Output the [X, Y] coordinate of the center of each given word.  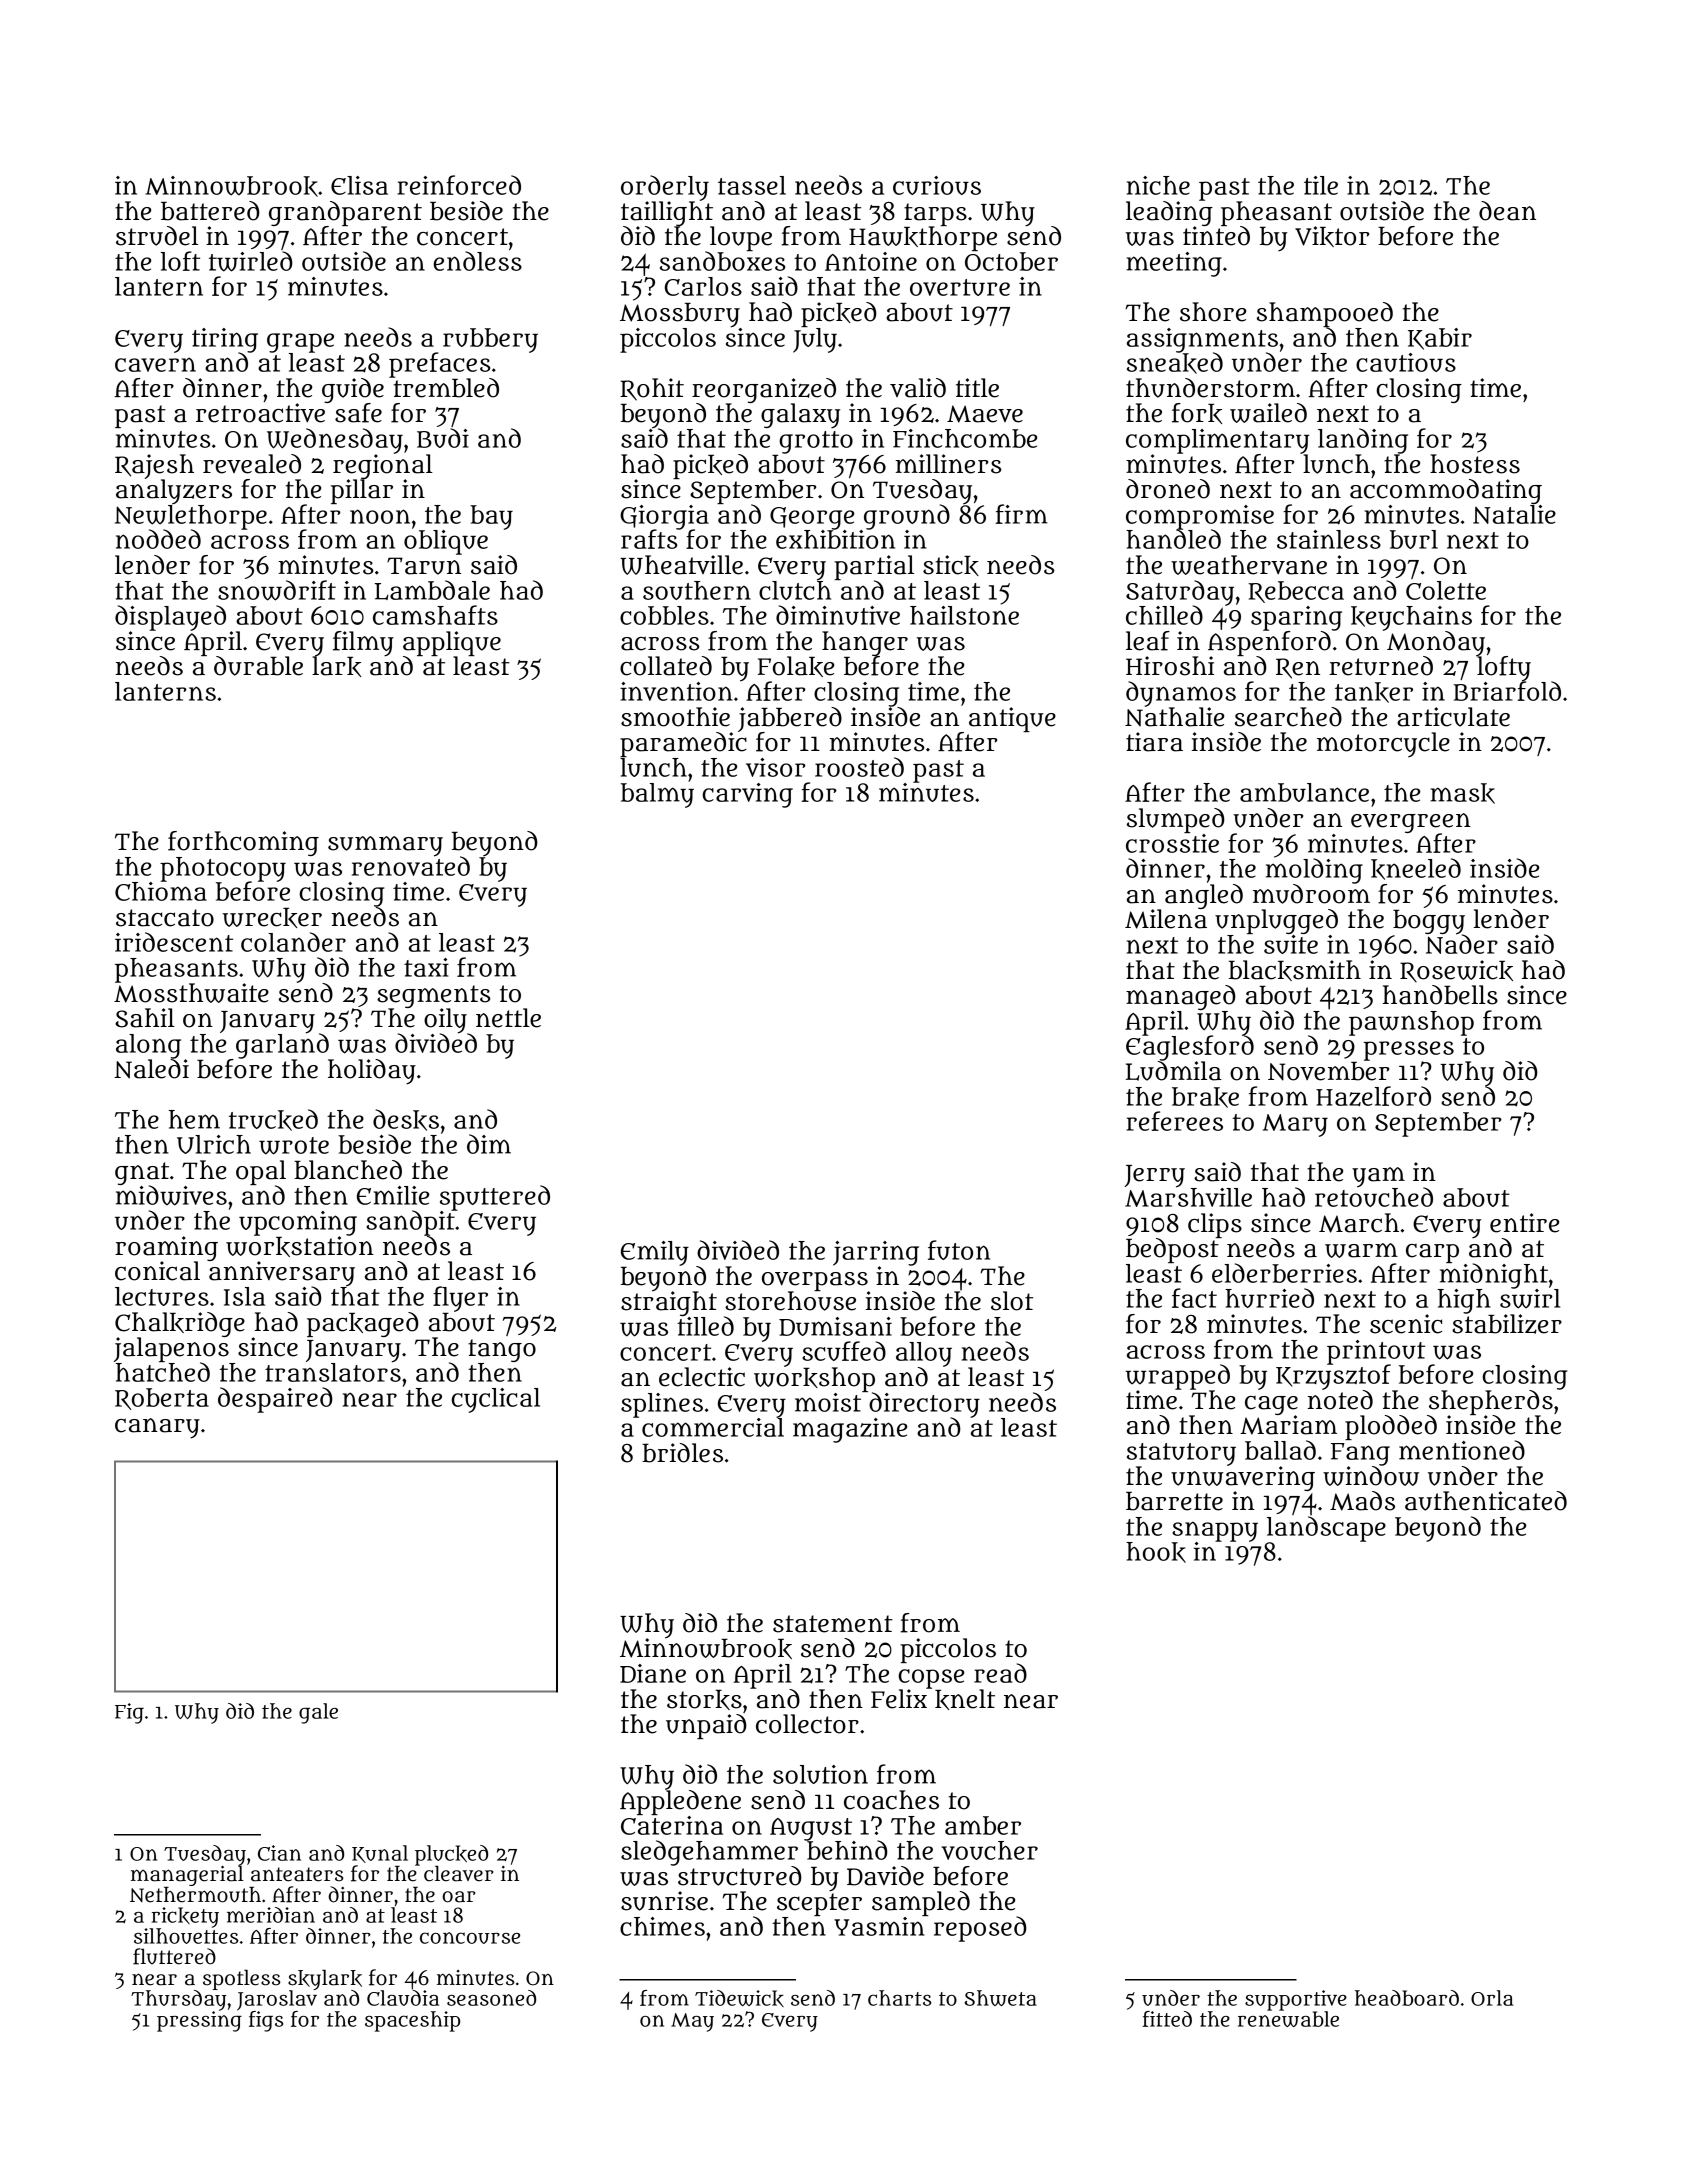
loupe [741, 238]
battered [210, 211]
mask [1462, 793]
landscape [1326, 1529]
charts [900, 1998]
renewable [1288, 2019]
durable [258, 666]
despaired [275, 1400]
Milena [1166, 919]
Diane [653, 1673]
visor [776, 767]
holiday [372, 1072]
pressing [199, 2021]
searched [1288, 717]
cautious [1406, 362]
